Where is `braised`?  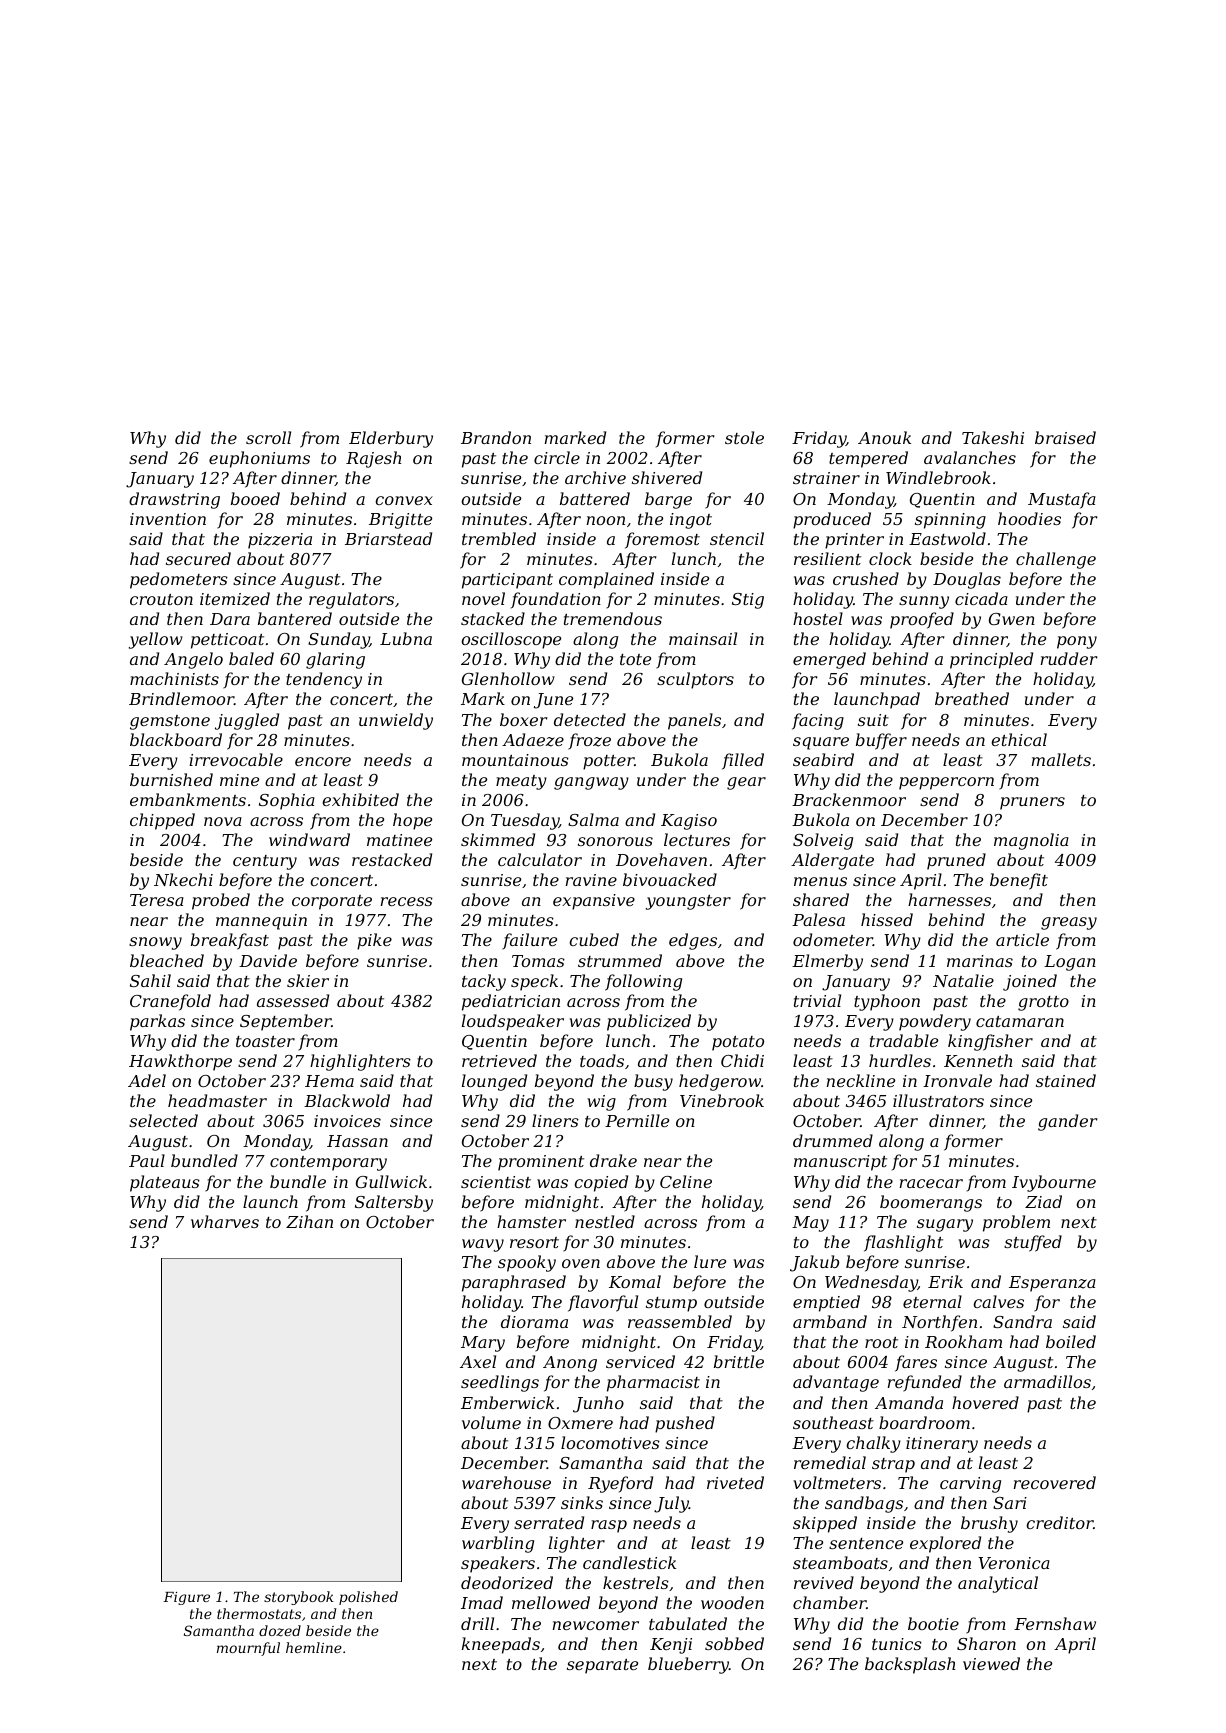 braised is located at coordinates (1065, 437).
